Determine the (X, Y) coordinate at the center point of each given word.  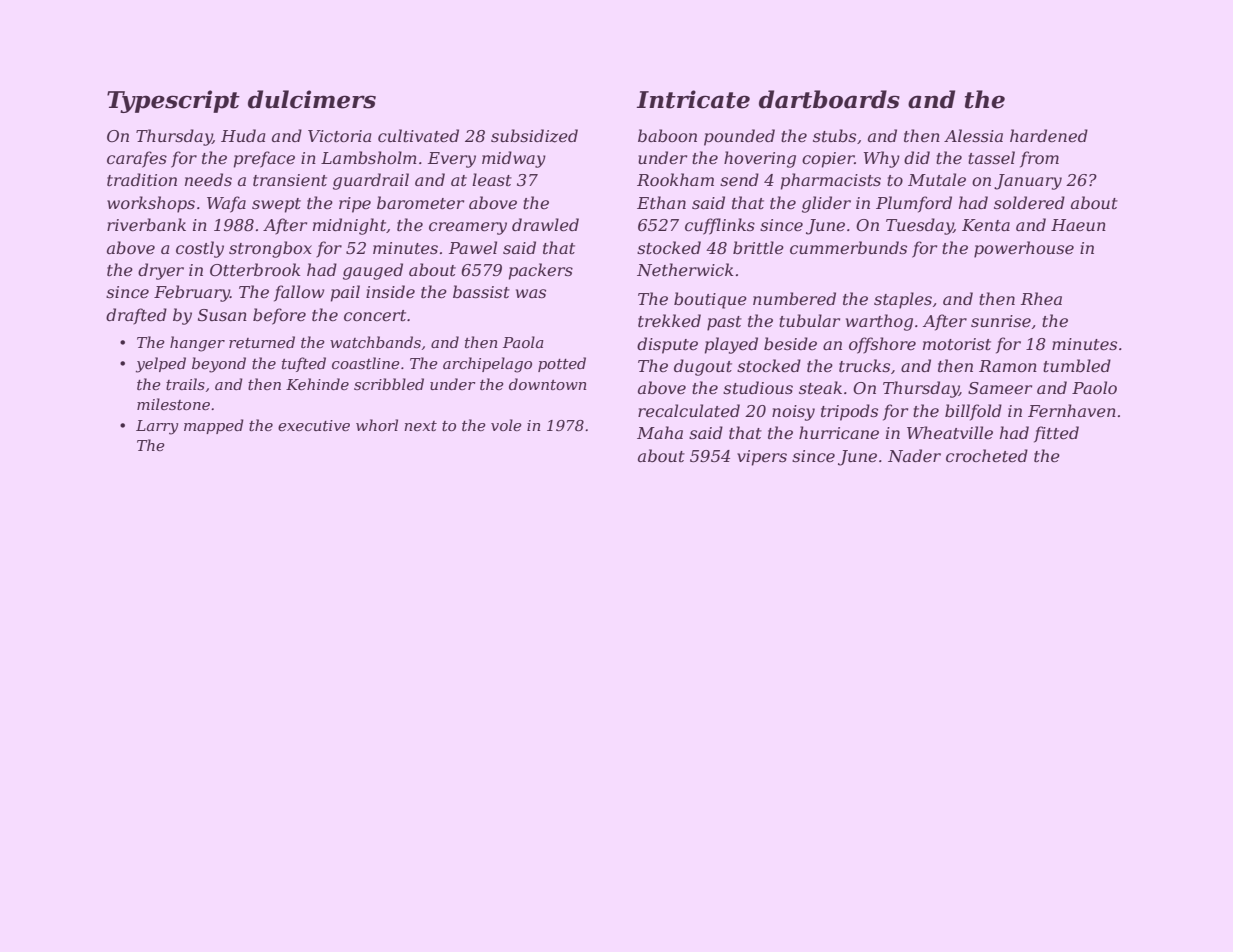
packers (541, 271)
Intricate (693, 99)
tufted (304, 364)
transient (290, 180)
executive (314, 425)
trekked (669, 320)
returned (262, 342)
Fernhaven (1072, 410)
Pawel (473, 247)
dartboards (829, 99)
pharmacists (831, 181)
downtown (547, 384)
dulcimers (312, 99)
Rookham (675, 179)
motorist (957, 344)
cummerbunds (848, 247)
